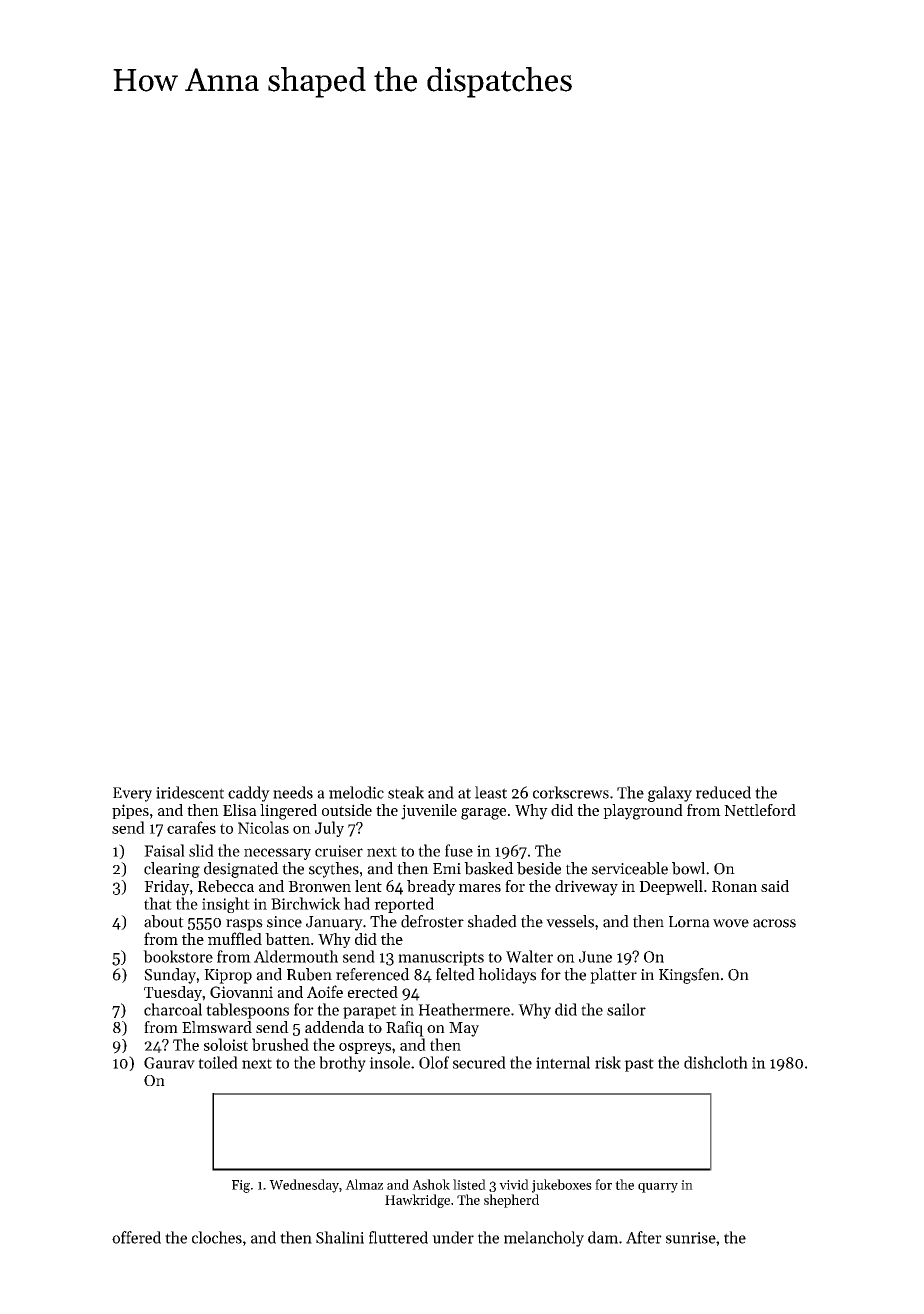 This page has height=1314, width=924. What do you see at coordinates (226, 905) in the page?
I see `insight` at bounding box center [226, 905].
